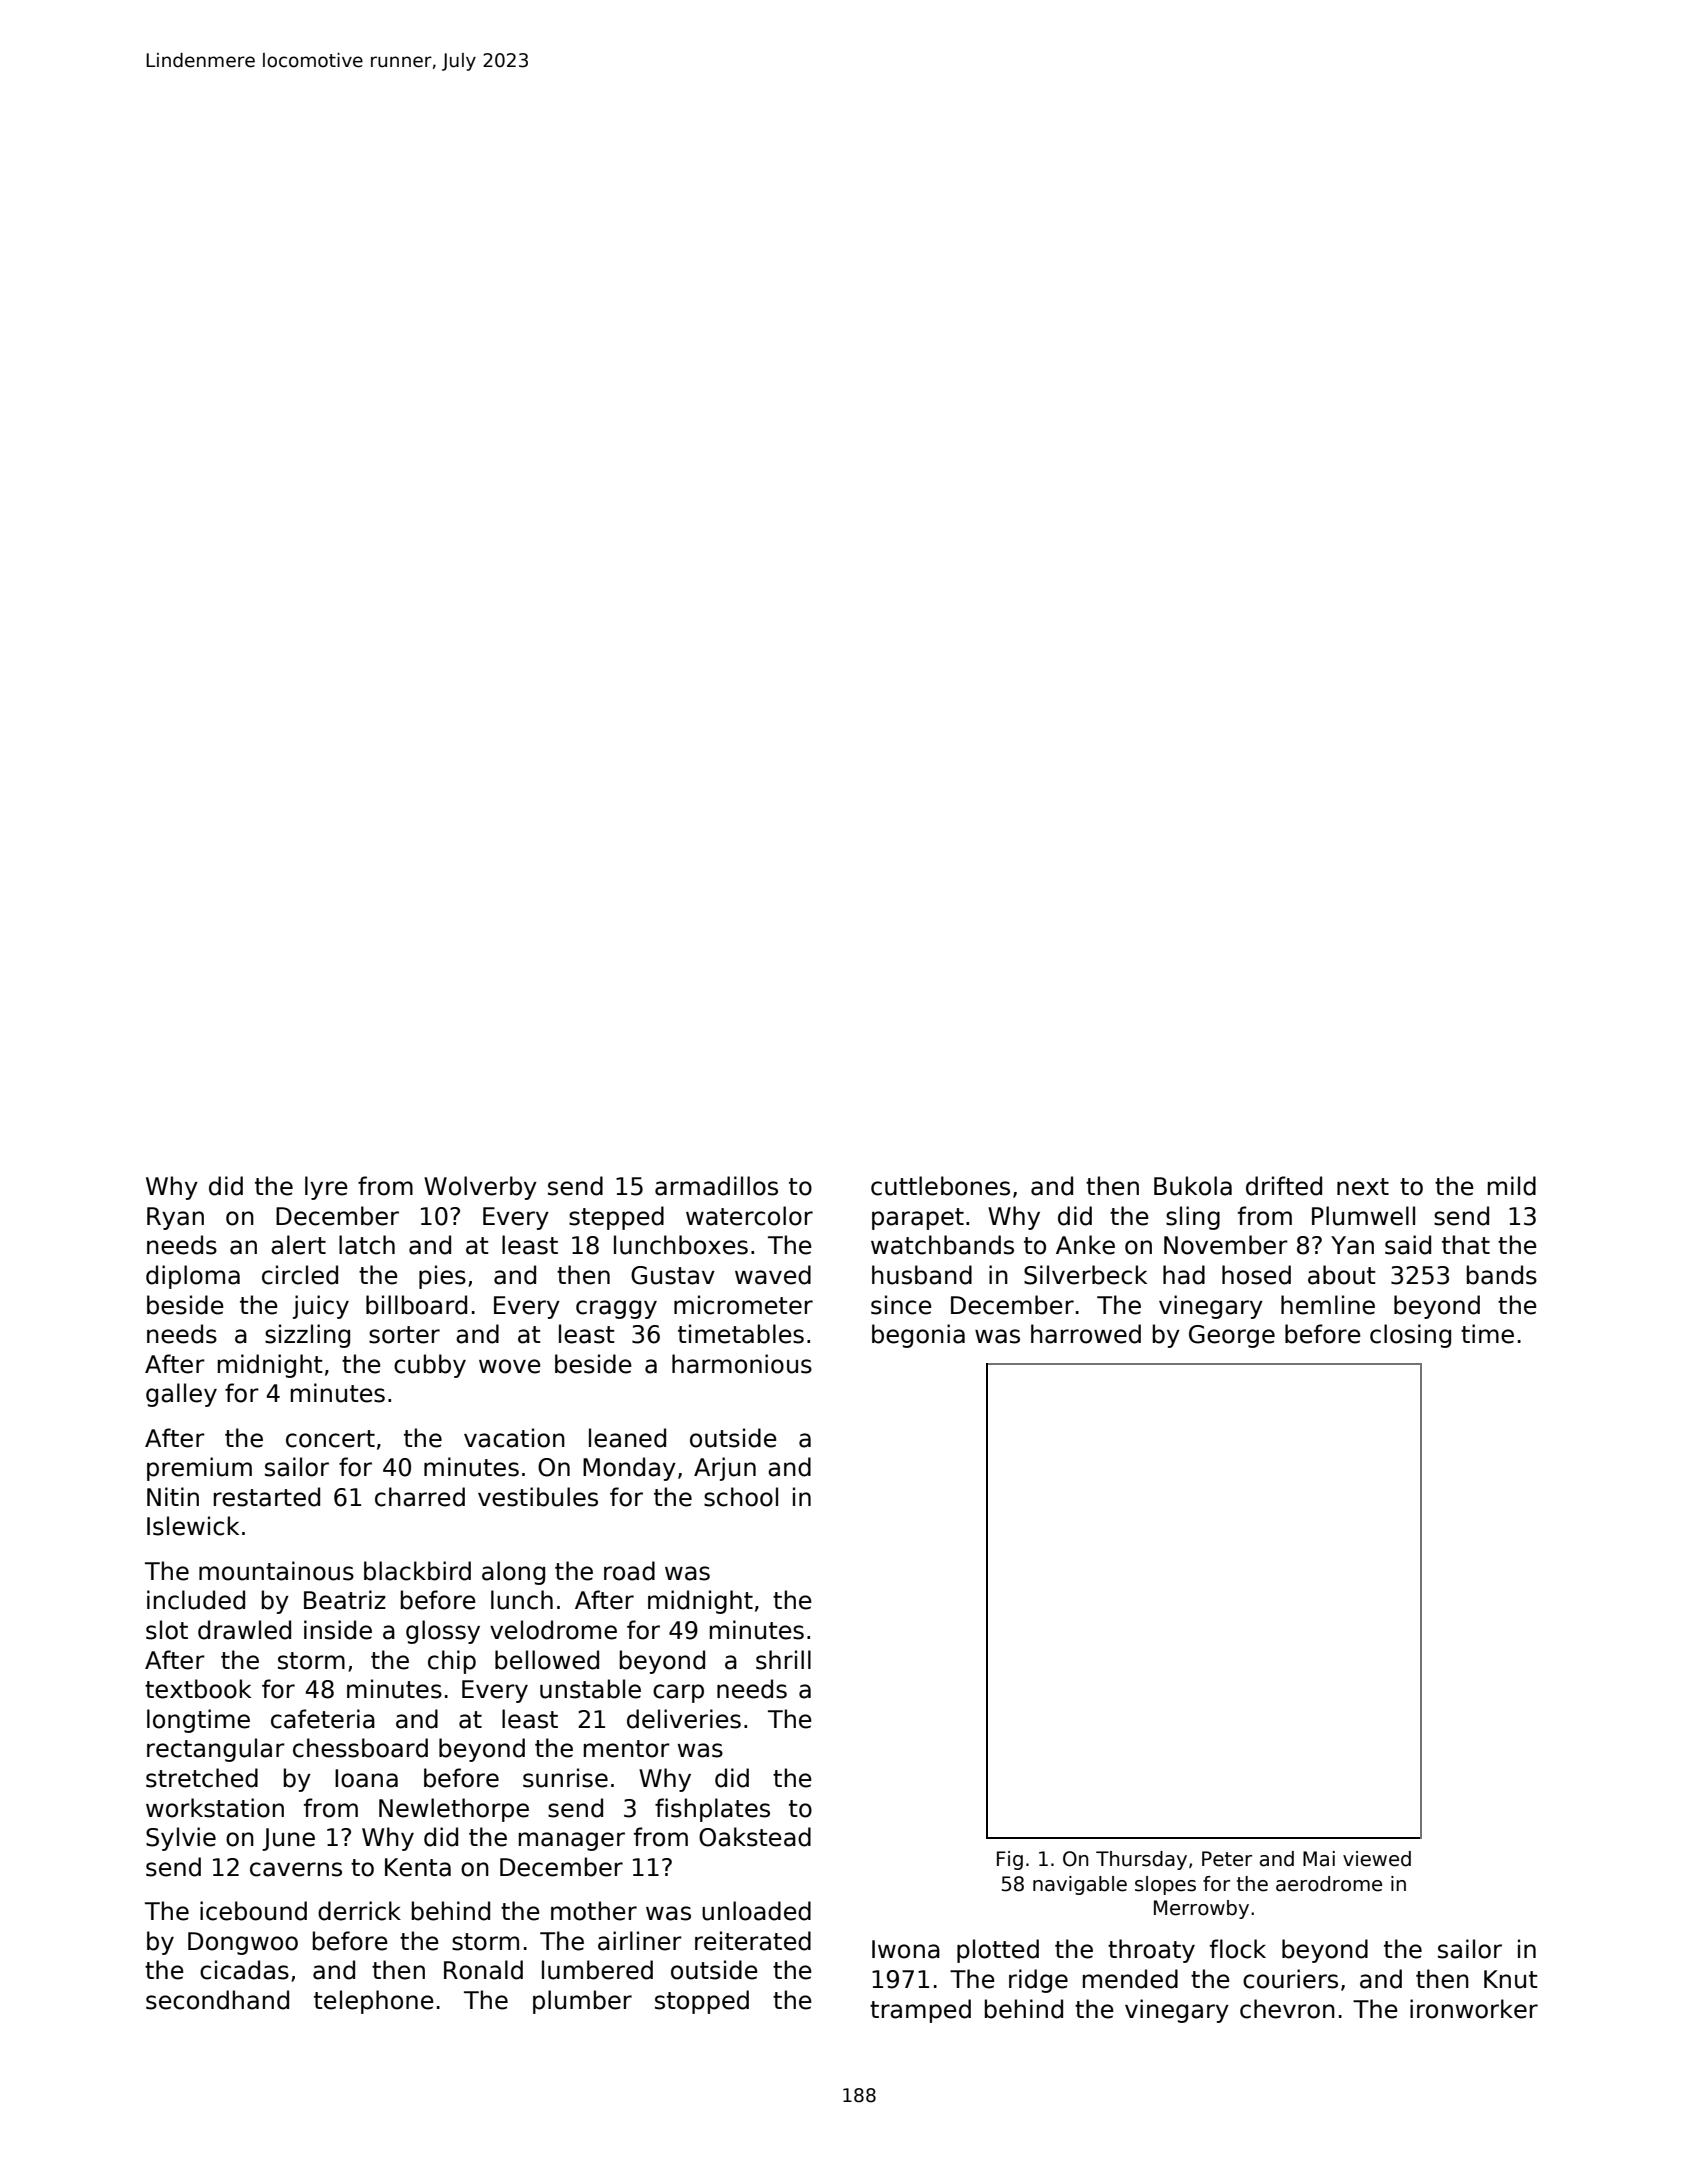 This image has height=2178, width=1683. Describe the element at coordinates (338, 1630) in the image. I see `inside` at that location.
